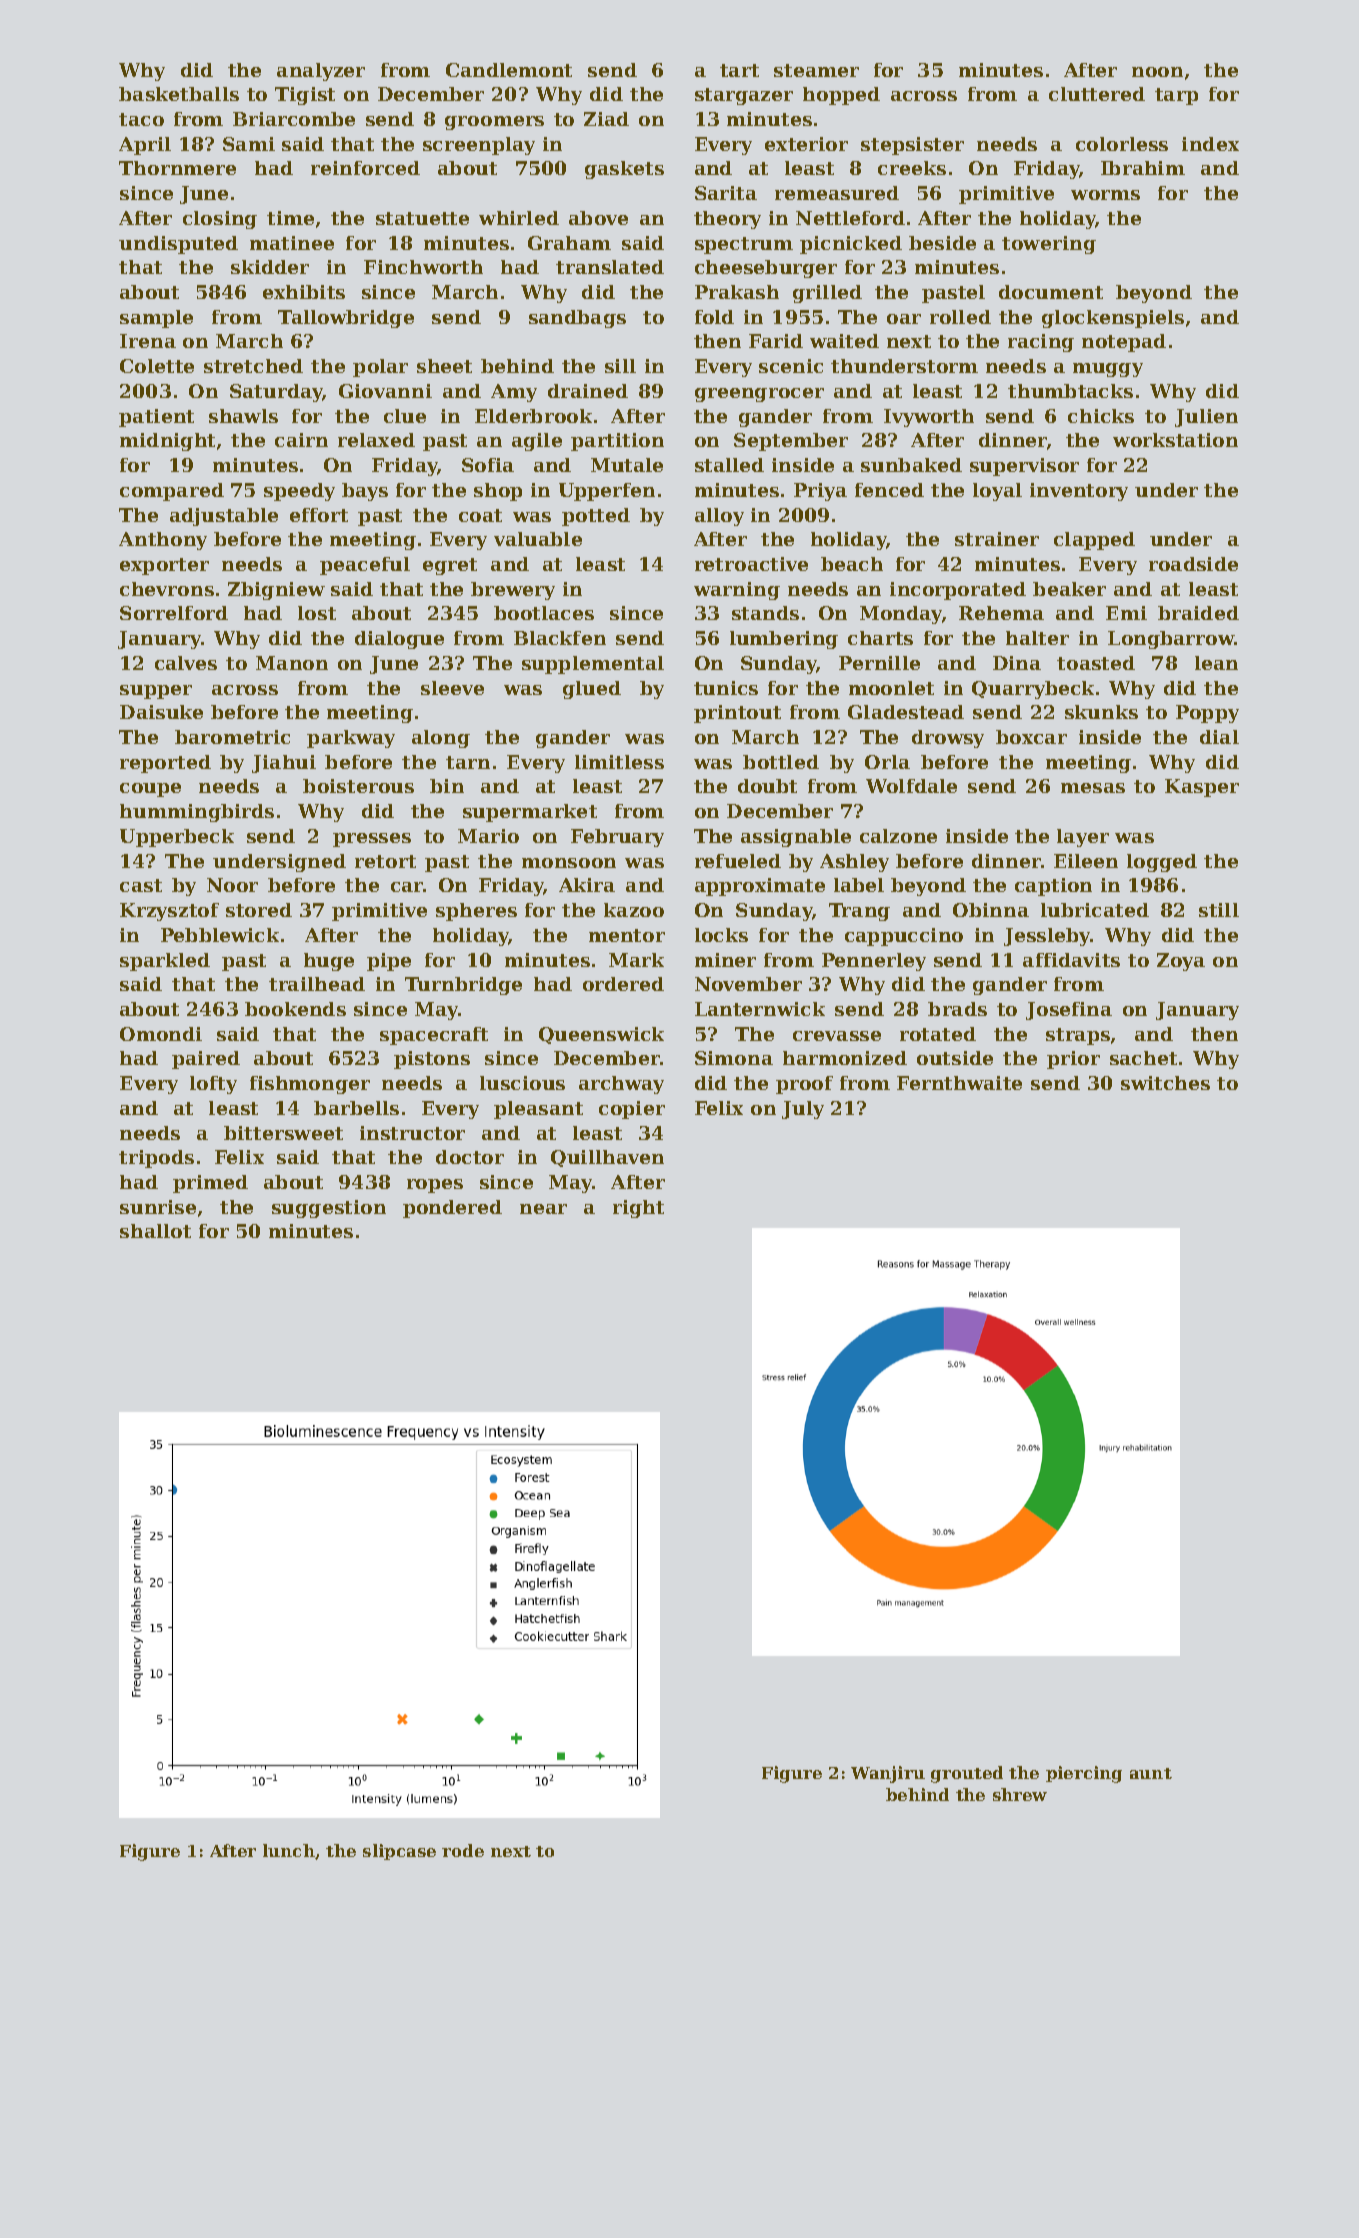 The height and width of the screenshot is (2238, 1359). Describe the element at coordinates (1047, 937) in the screenshot. I see `Jessleby` at that location.
